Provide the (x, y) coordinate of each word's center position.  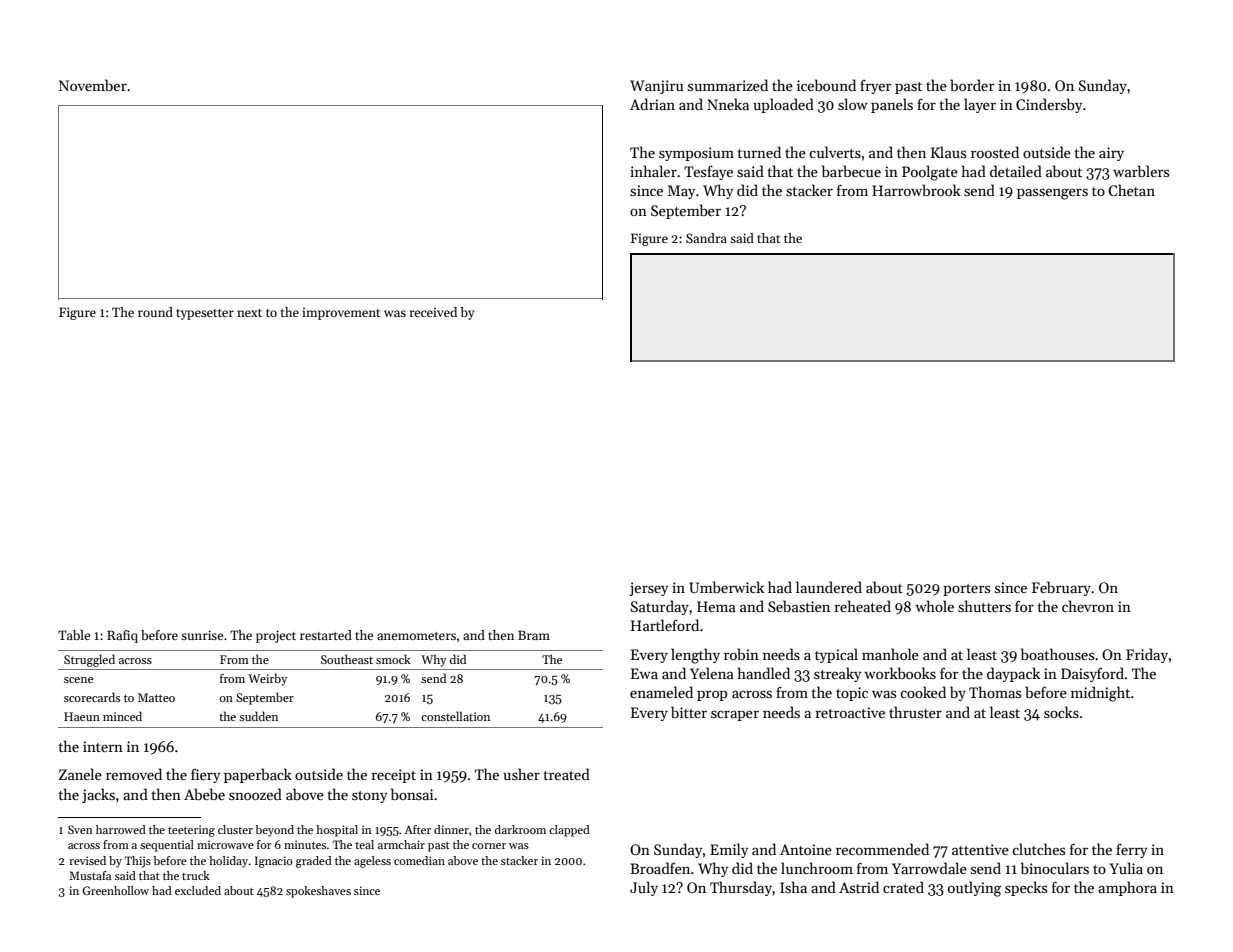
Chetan (1131, 190)
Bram (534, 635)
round (155, 312)
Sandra (706, 238)
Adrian (652, 104)
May (681, 192)
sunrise (202, 635)
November (93, 85)
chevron (1088, 606)
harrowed (121, 829)
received (433, 312)
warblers (1141, 171)
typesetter (205, 314)
